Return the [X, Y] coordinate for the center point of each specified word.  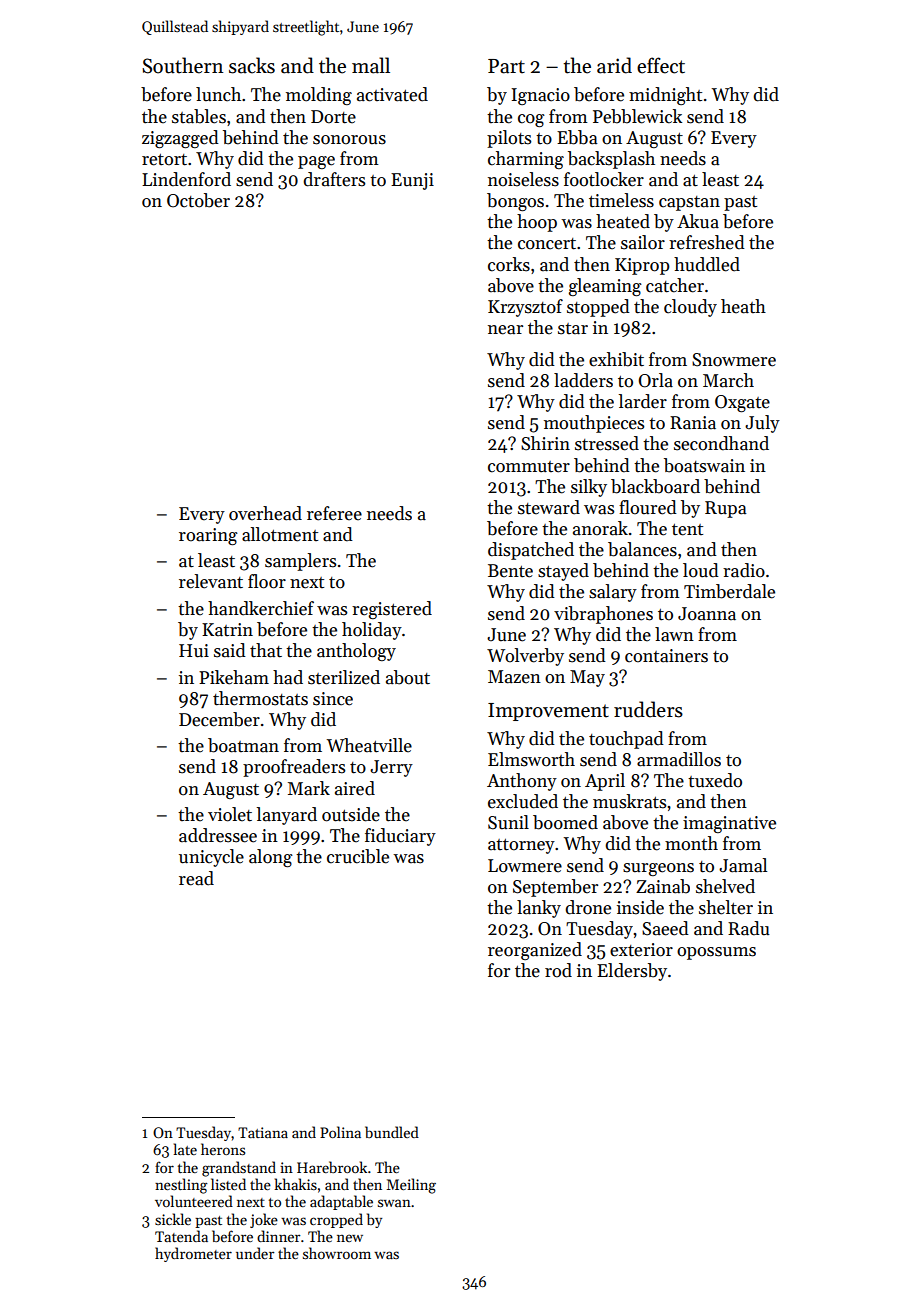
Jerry [391, 768]
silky [589, 488]
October [198, 200]
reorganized [535, 951]
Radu [749, 928]
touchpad [626, 740]
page [316, 162]
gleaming [605, 287]
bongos [515, 202]
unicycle [211, 858]
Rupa [726, 509]
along [271, 858]
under [255, 1253]
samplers [300, 562]
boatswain [704, 465]
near [505, 330]
